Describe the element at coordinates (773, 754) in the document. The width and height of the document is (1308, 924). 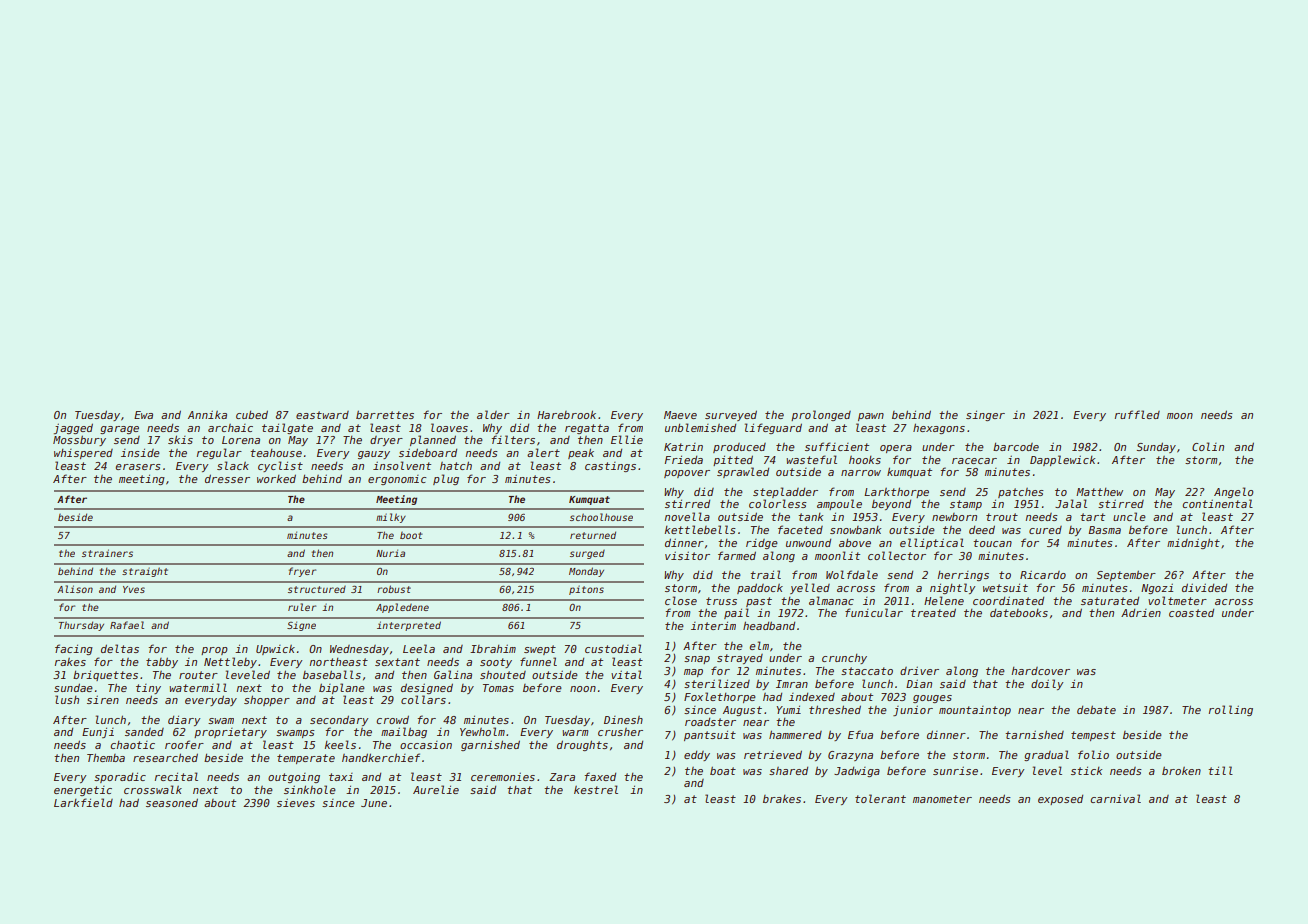
I see `retrieved` at that location.
